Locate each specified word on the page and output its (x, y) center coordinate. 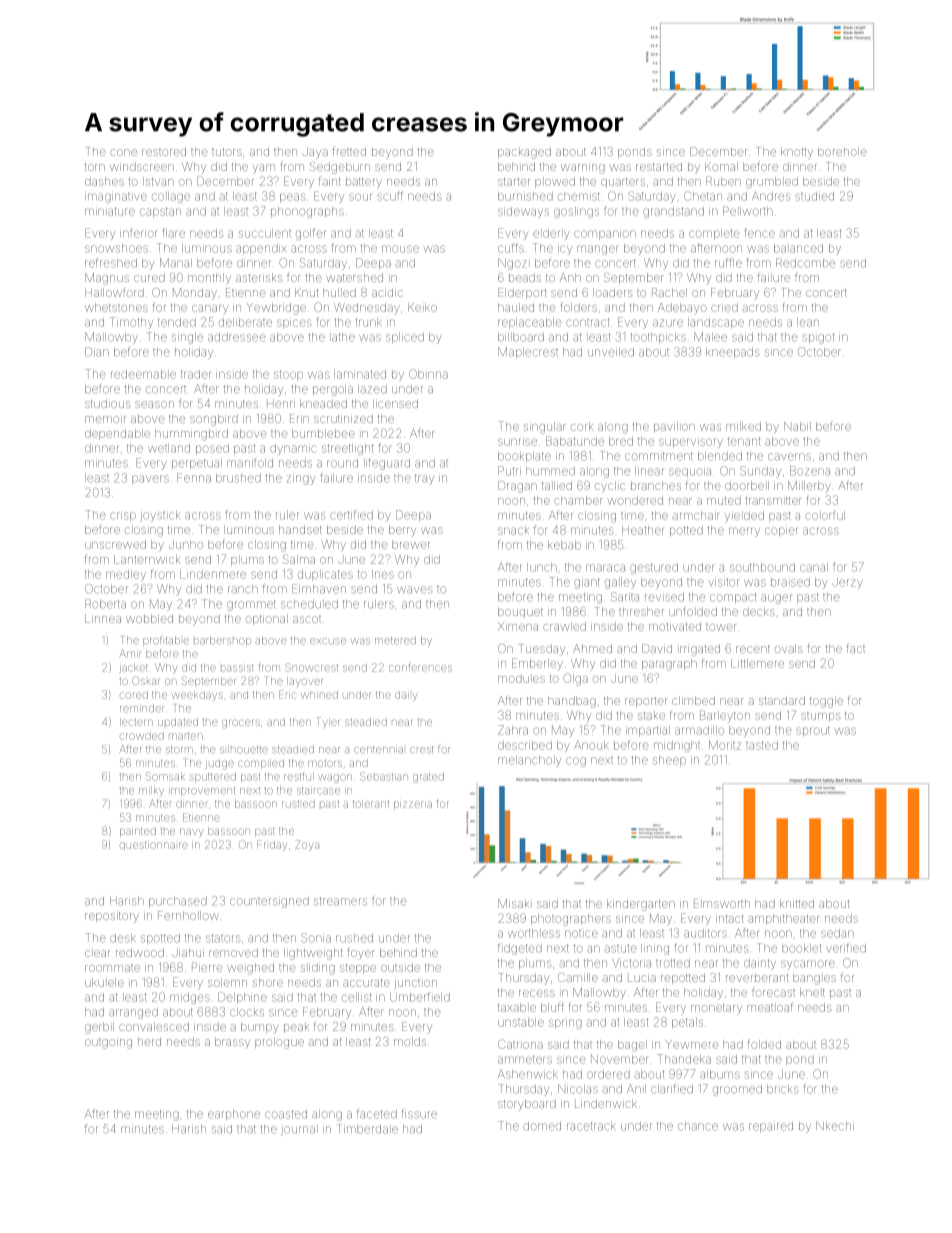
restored (164, 151)
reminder (142, 708)
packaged (524, 153)
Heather (643, 530)
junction (416, 984)
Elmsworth (722, 903)
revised (664, 597)
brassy (232, 1043)
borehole (842, 151)
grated (428, 778)
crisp (123, 516)
